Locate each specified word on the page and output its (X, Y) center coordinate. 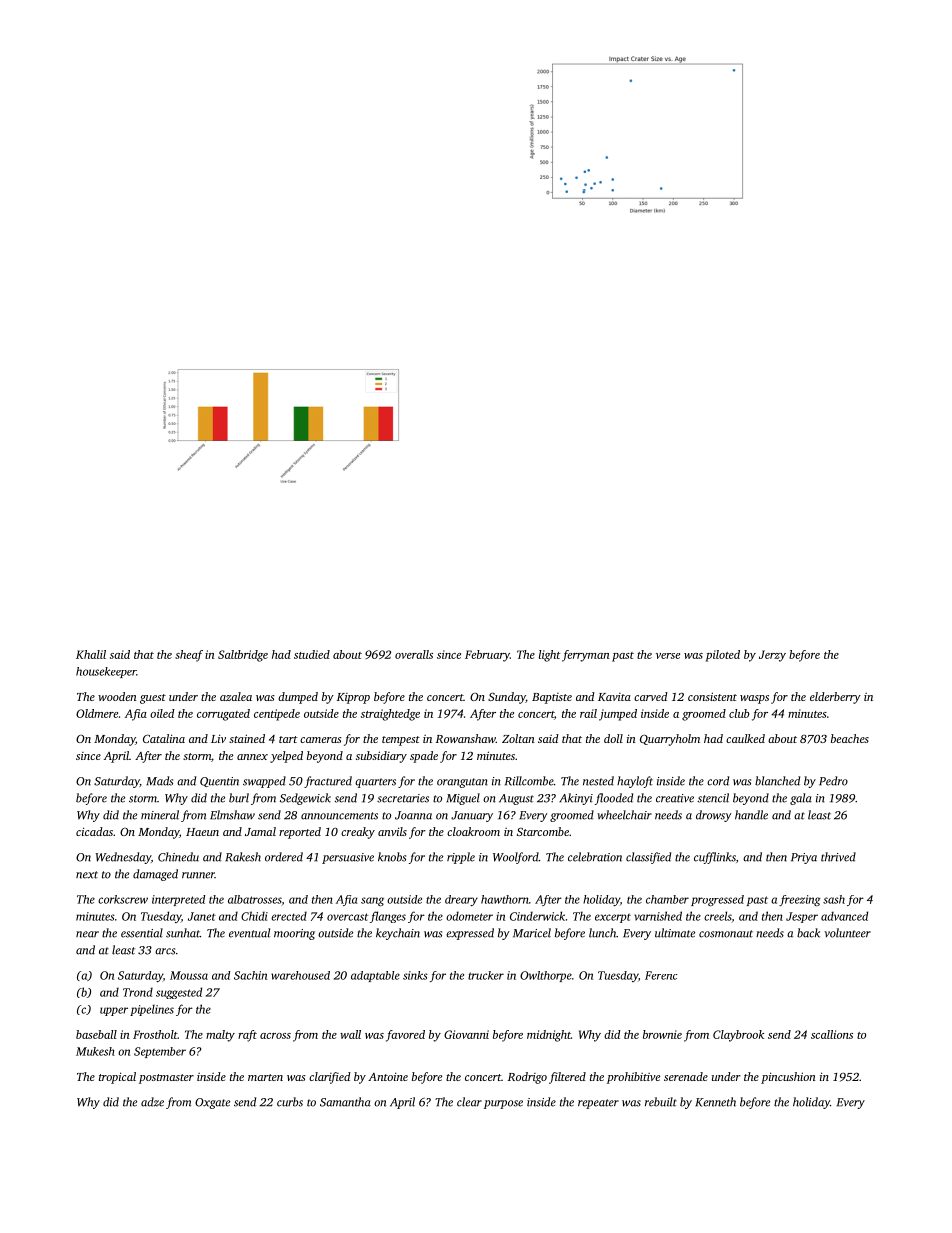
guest (153, 699)
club (739, 713)
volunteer (847, 933)
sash (834, 899)
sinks (415, 975)
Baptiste (552, 698)
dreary (461, 900)
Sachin (250, 975)
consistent (712, 696)
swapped (264, 782)
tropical (117, 1078)
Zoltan (518, 738)
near (87, 934)
